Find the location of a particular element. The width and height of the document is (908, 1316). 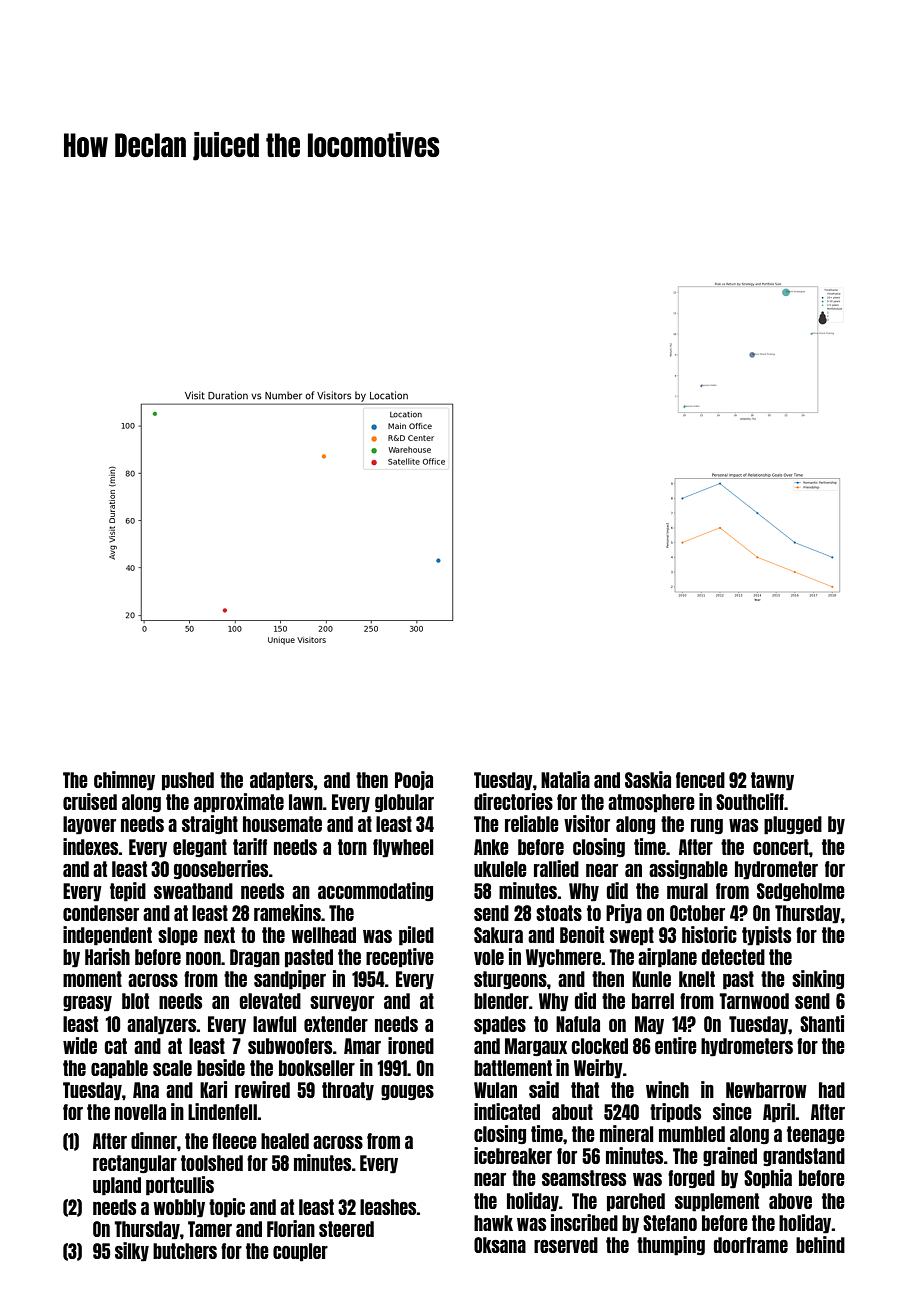

said is located at coordinates (544, 1089).
